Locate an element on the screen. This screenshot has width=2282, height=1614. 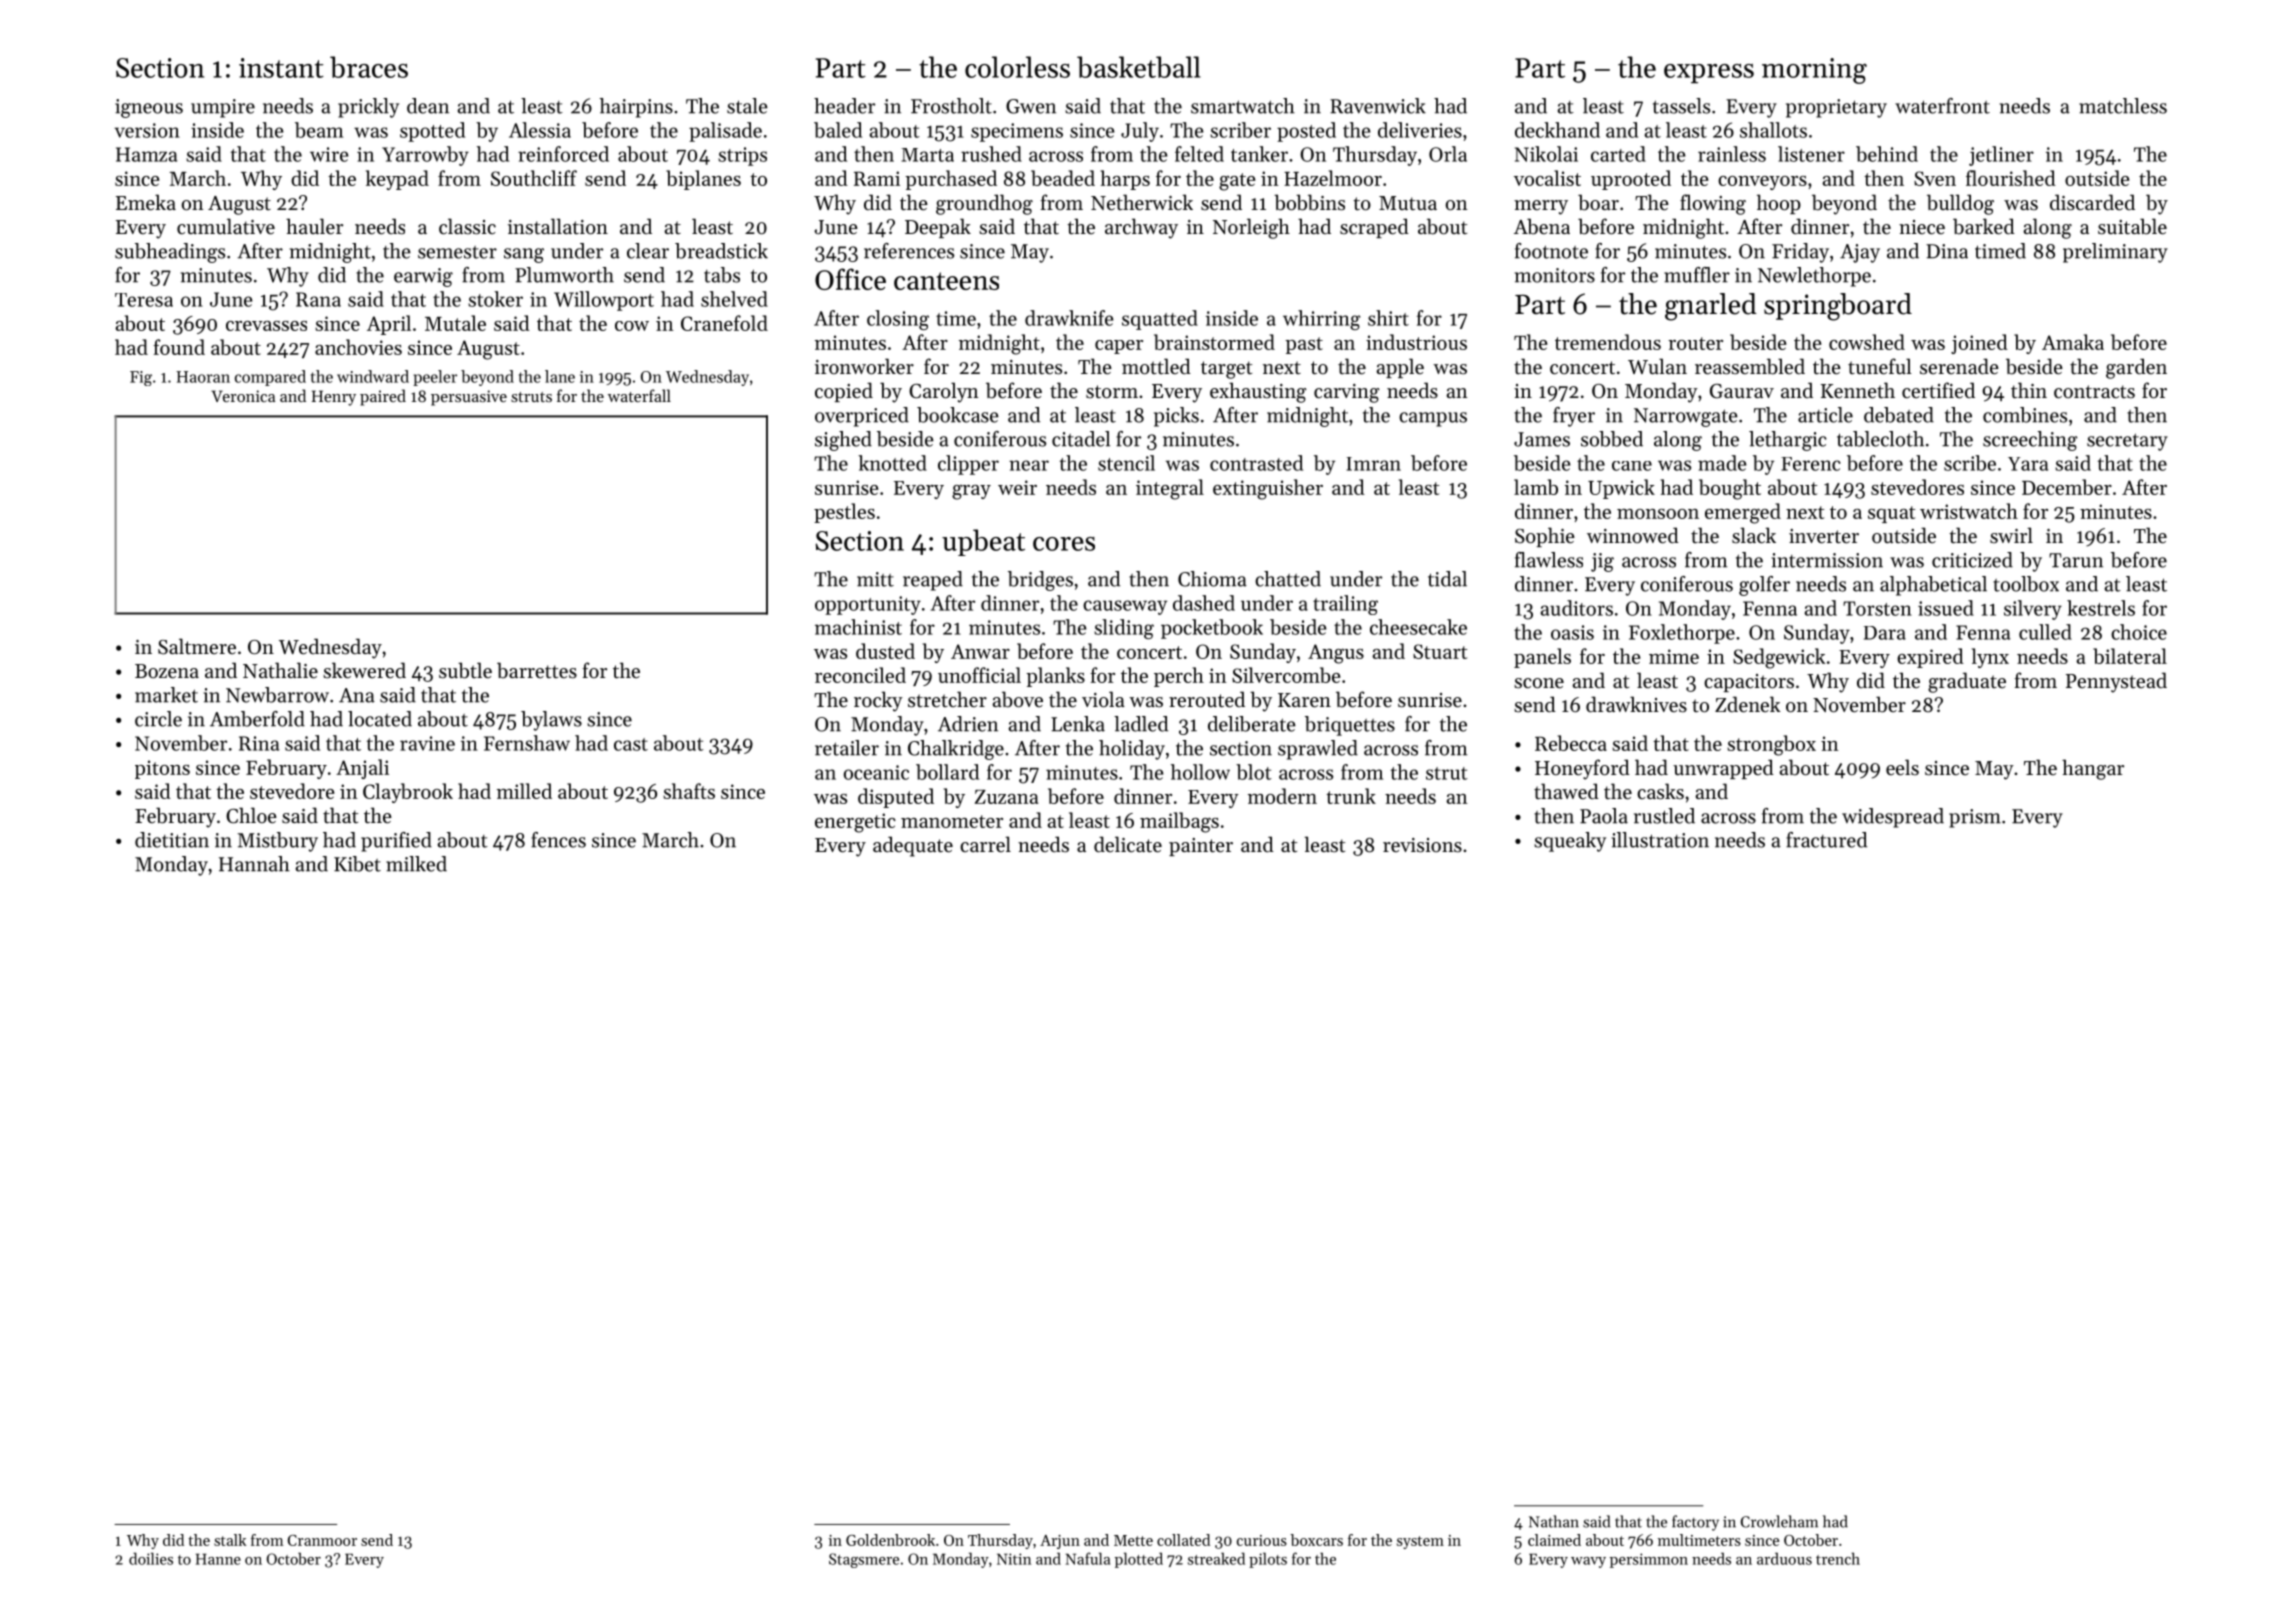
Friday is located at coordinates (1800, 253).
